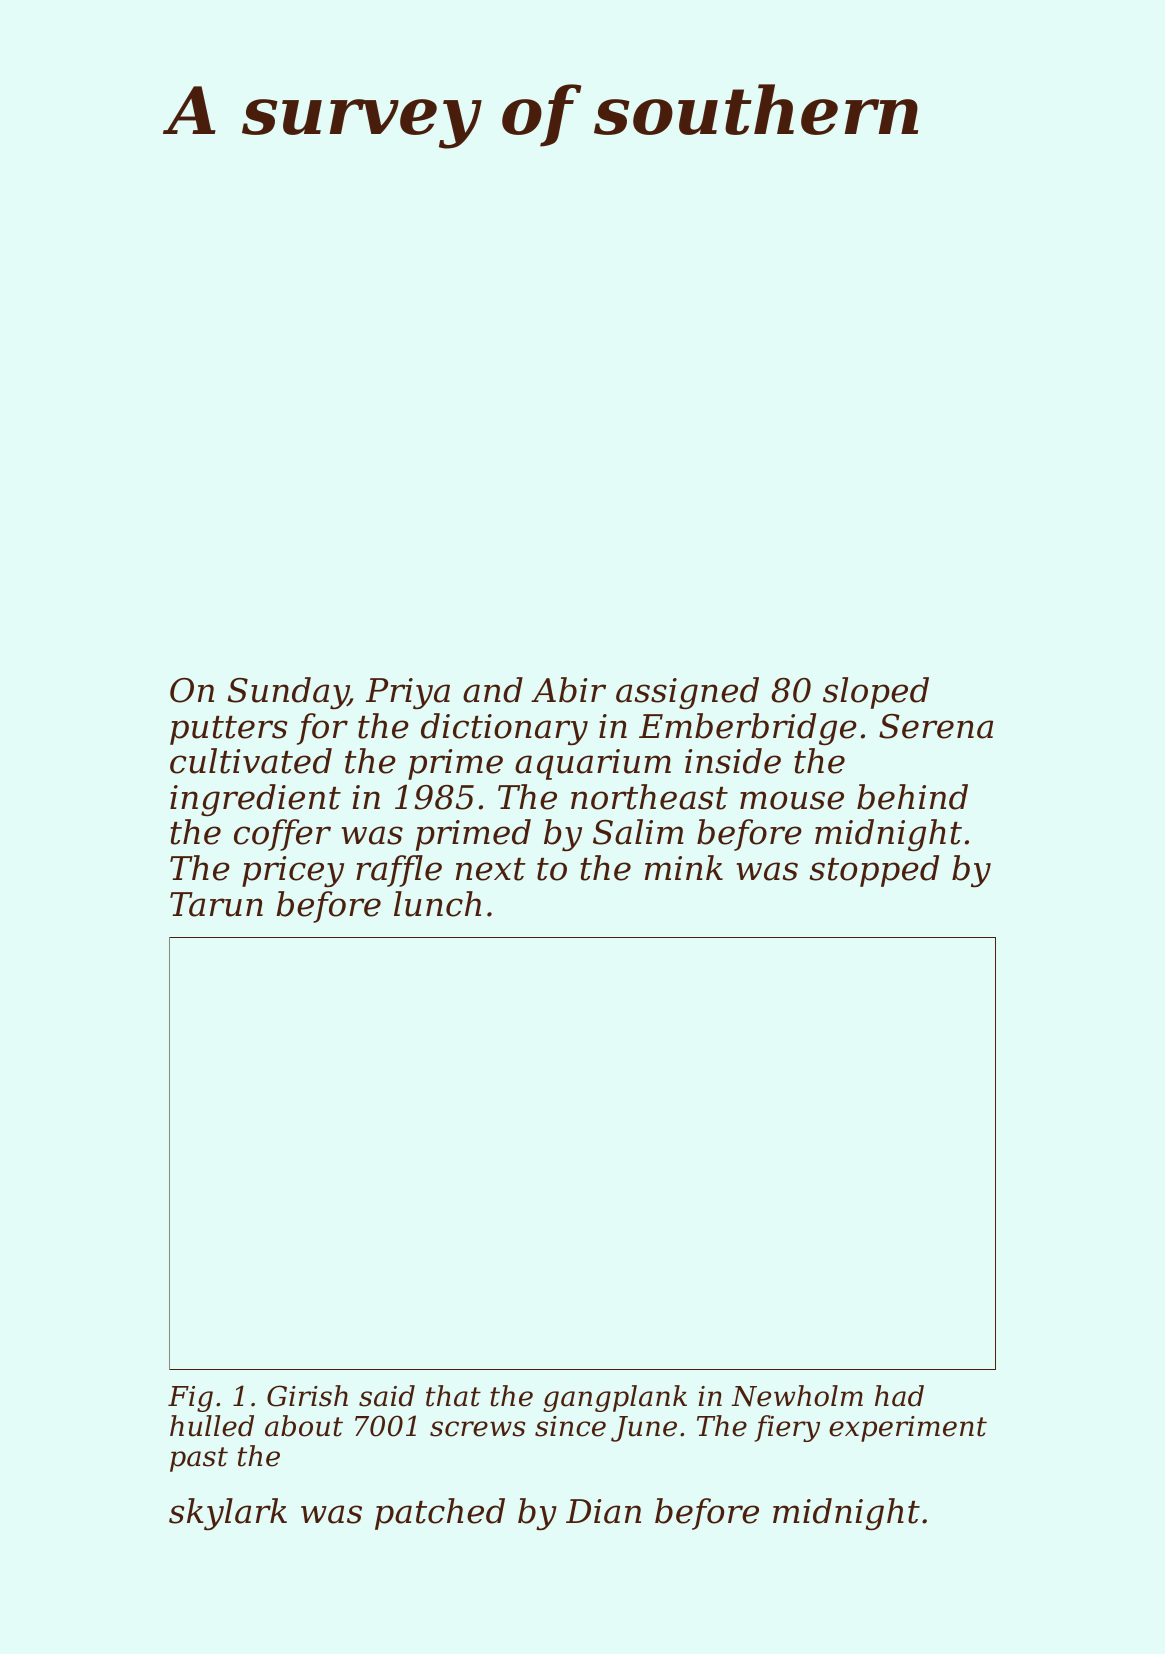 The height and width of the image is (1654, 1165). Describe the element at coordinates (437, 904) in the image. I see `lunch` at that location.
